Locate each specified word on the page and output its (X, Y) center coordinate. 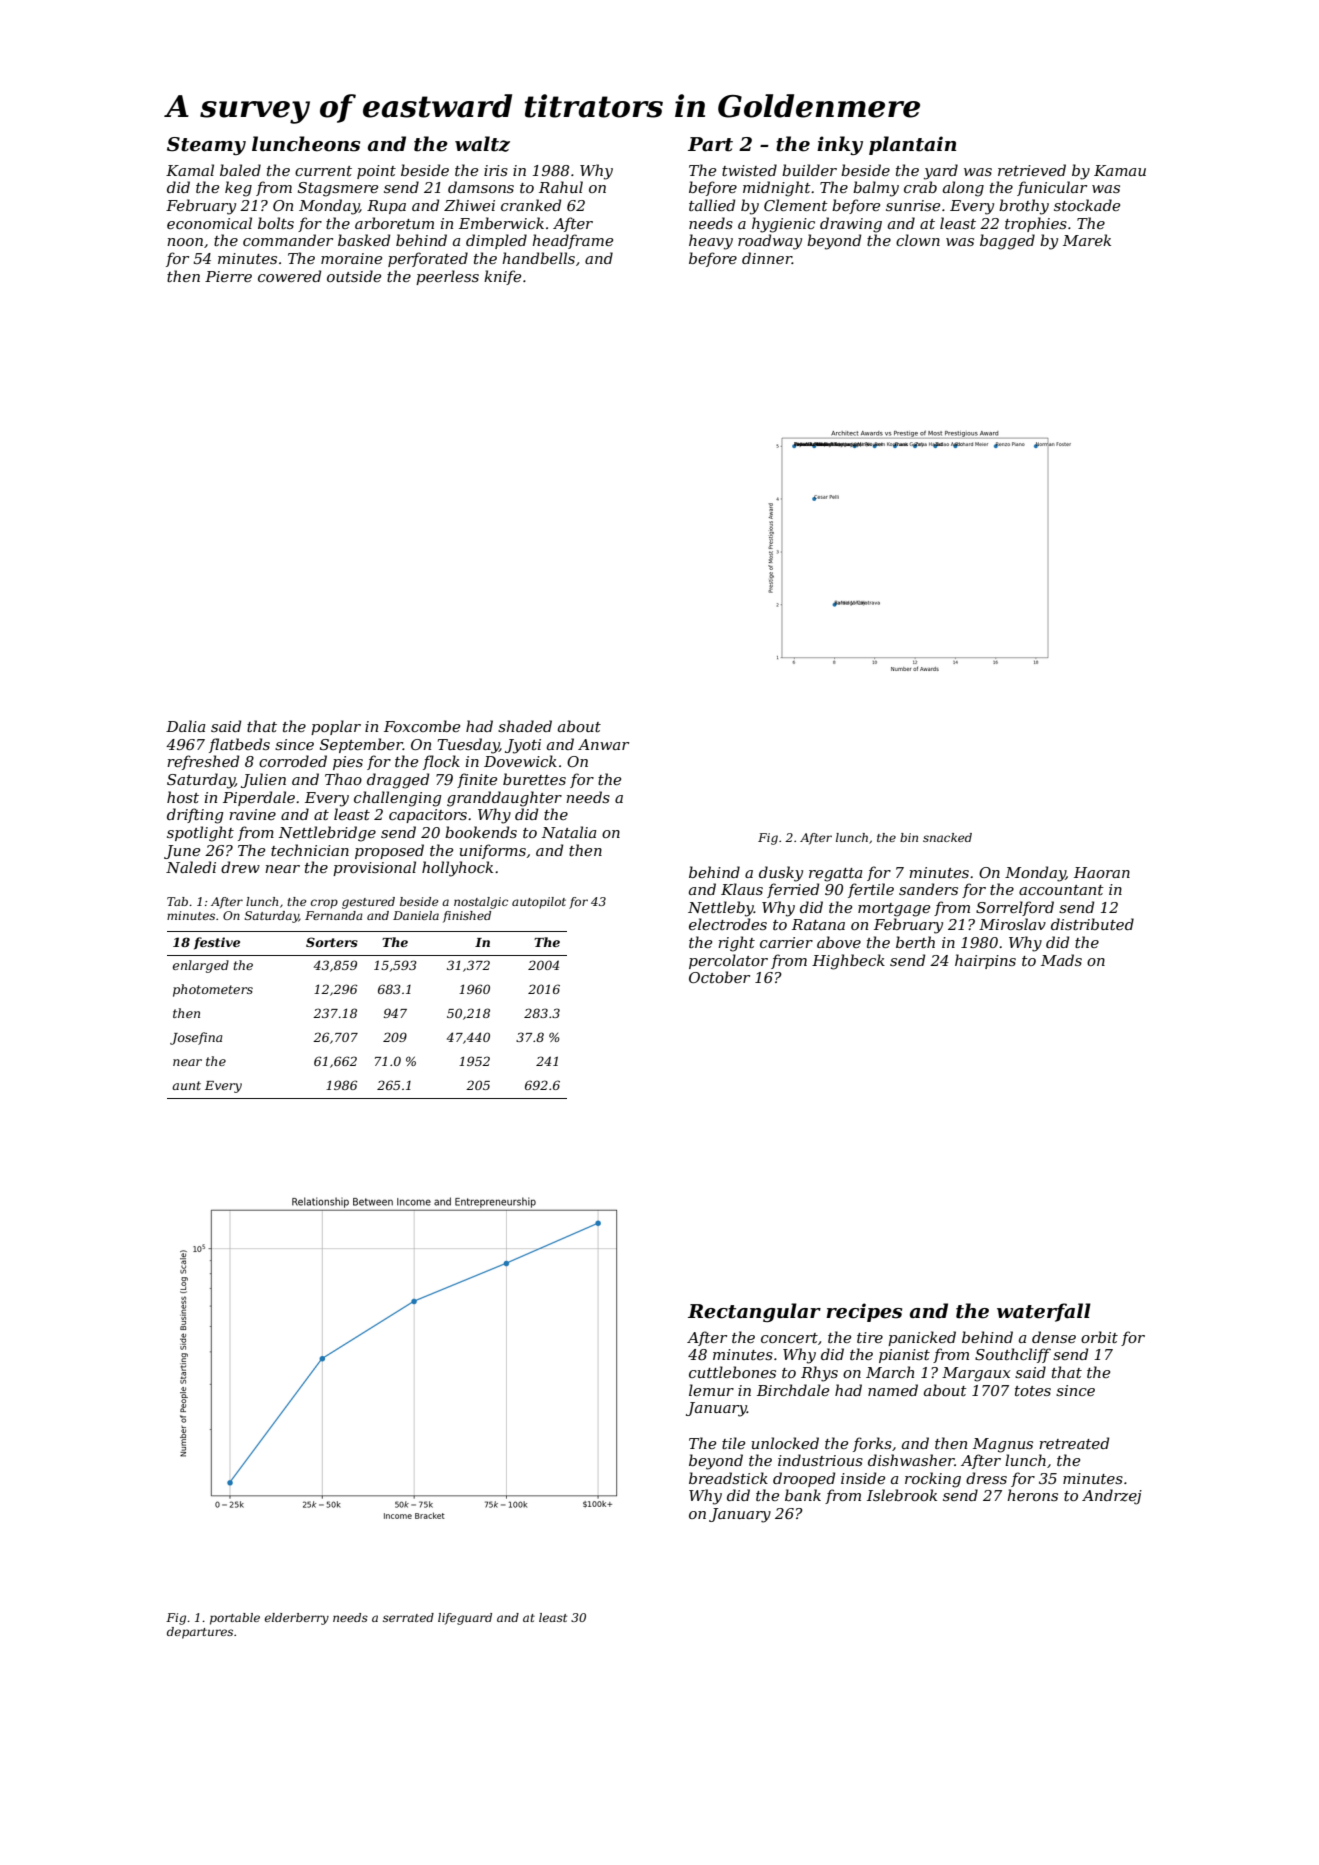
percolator (728, 961)
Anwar (603, 744)
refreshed (203, 762)
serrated (408, 1617)
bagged (1007, 242)
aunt (186, 1085)
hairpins (985, 961)
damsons (481, 187)
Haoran (1102, 872)
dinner (767, 258)
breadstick (728, 1478)
